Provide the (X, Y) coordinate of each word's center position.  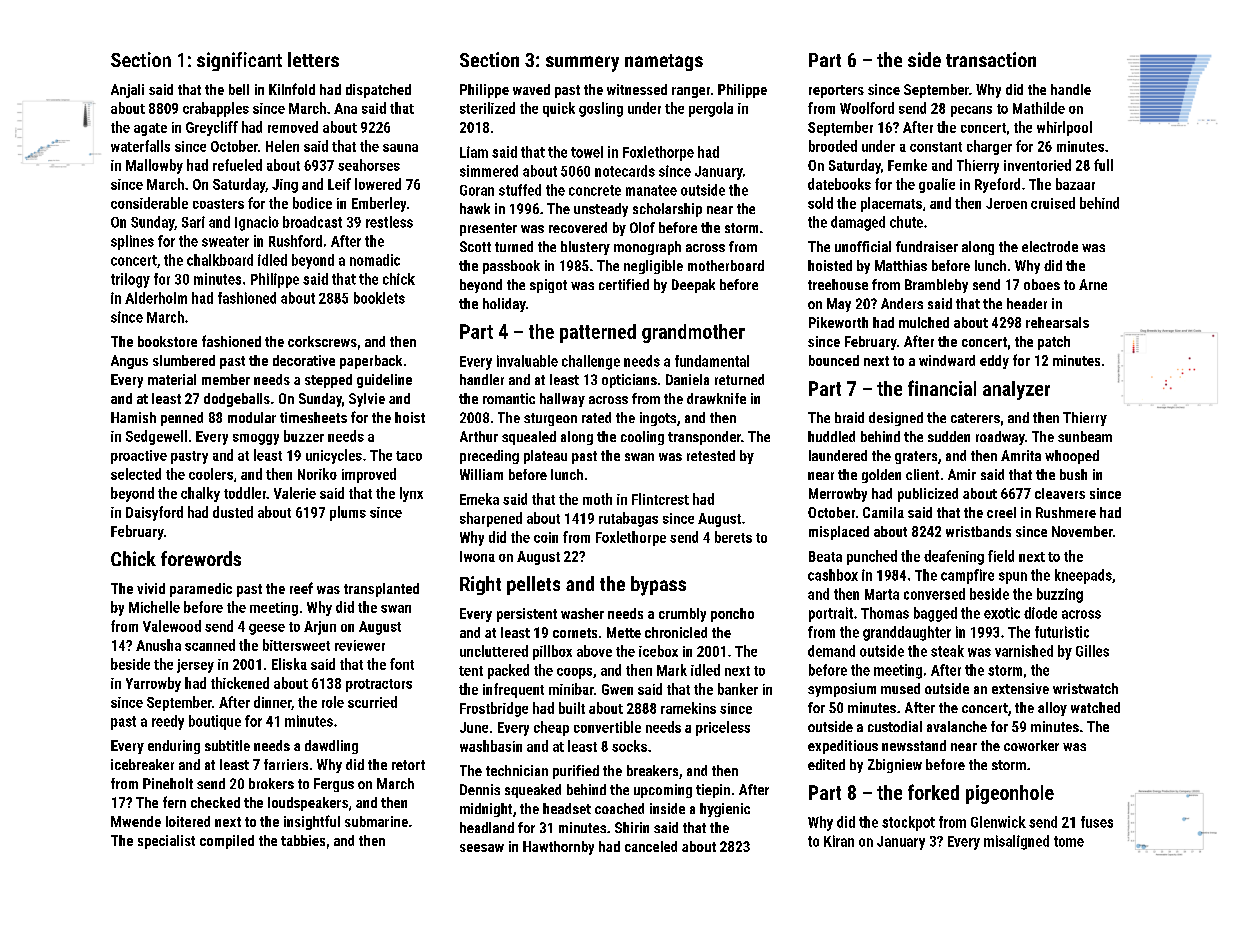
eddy (994, 362)
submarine (376, 821)
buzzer (304, 436)
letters (313, 59)
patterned (598, 333)
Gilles (1092, 651)
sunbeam (1085, 436)
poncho (732, 615)
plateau (545, 457)
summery (582, 64)
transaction (991, 59)
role (333, 702)
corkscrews (322, 341)
